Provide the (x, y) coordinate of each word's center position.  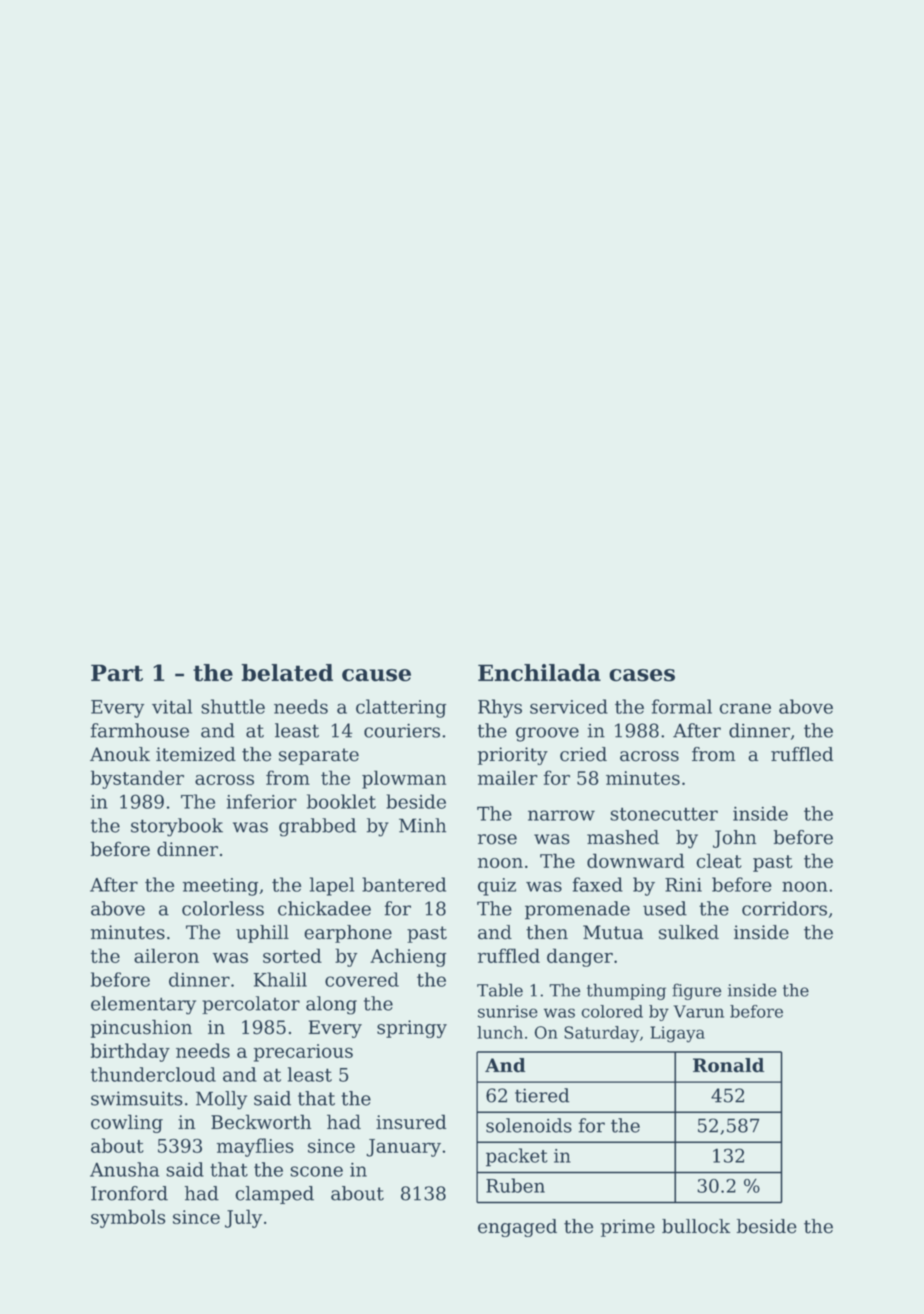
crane (745, 708)
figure (696, 991)
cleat (719, 860)
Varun (698, 1011)
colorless (223, 908)
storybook (177, 827)
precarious (303, 1053)
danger (580, 957)
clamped (274, 1195)
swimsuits (137, 1098)
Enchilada (539, 673)
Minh (422, 825)
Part (117, 673)
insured (411, 1122)
